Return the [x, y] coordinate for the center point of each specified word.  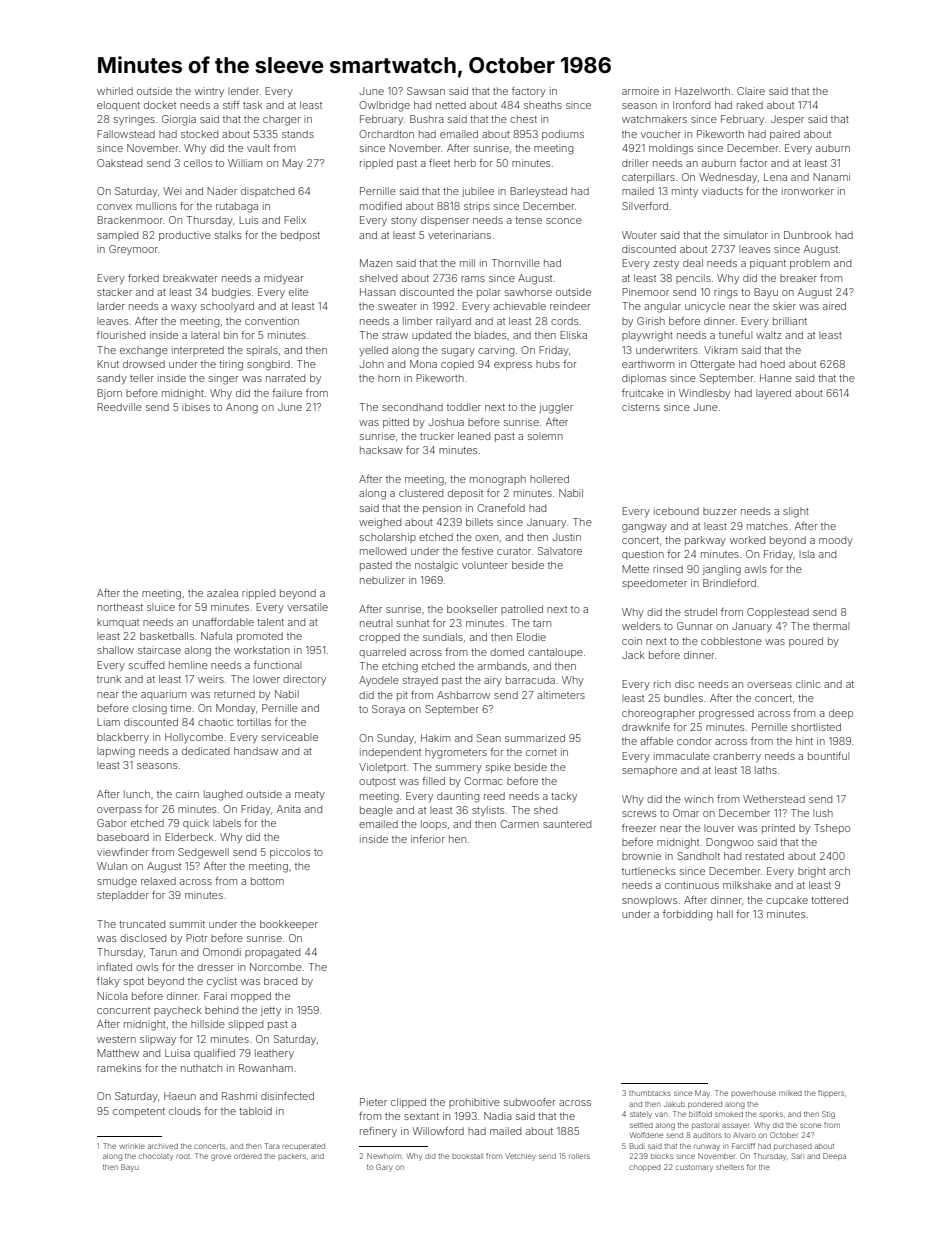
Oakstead [119, 163]
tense [528, 220]
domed [507, 652]
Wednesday [728, 178]
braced [280, 981]
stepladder [123, 896]
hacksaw [381, 450]
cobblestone [731, 641]
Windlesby [704, 394]
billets [479, 522]
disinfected [287, 1096]
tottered [829, 900]
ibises [196, 407]
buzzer [720, 511]
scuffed [146, 665]
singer [223, 379]
